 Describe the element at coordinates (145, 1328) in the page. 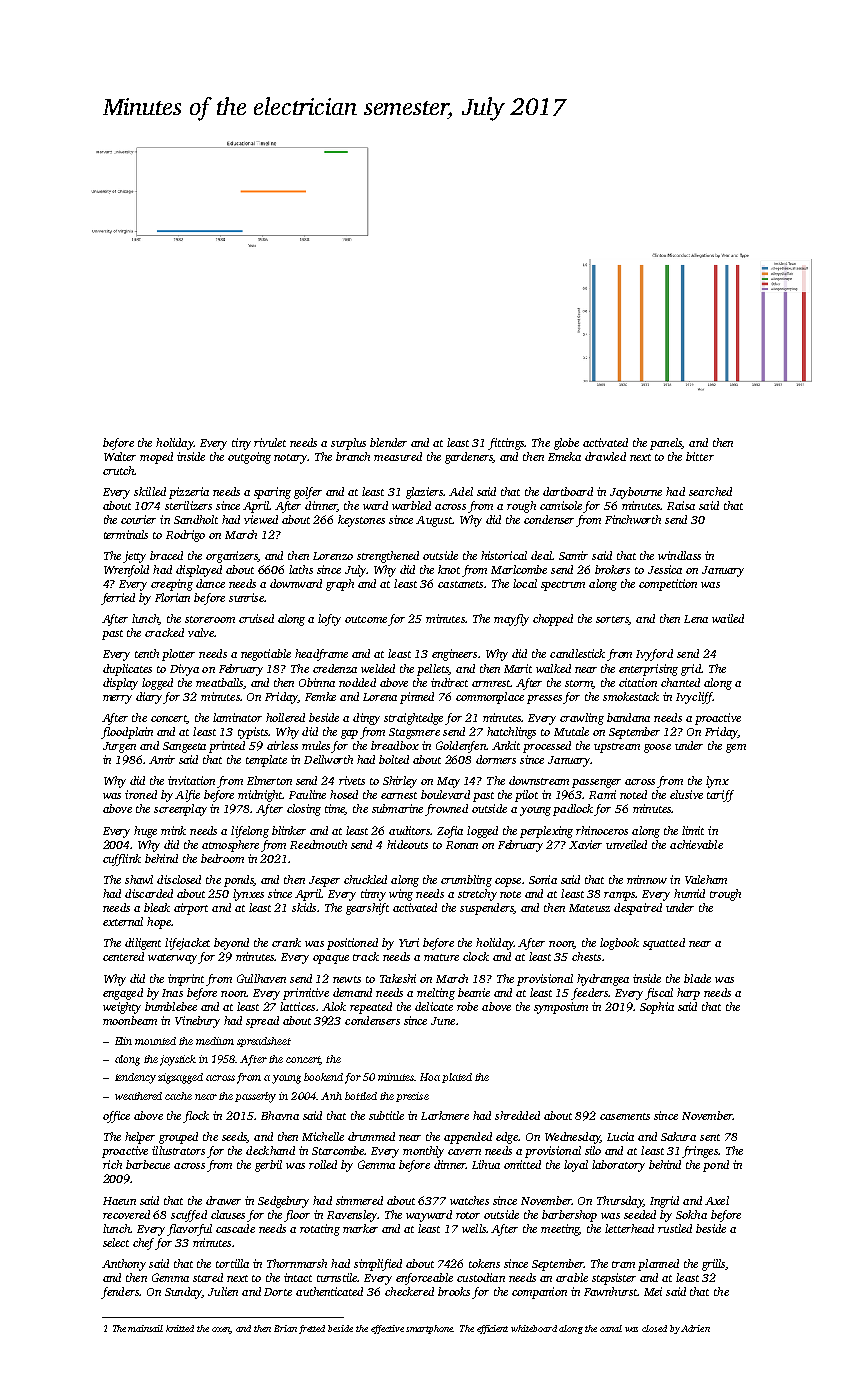

I see `mainsail` at that location.
